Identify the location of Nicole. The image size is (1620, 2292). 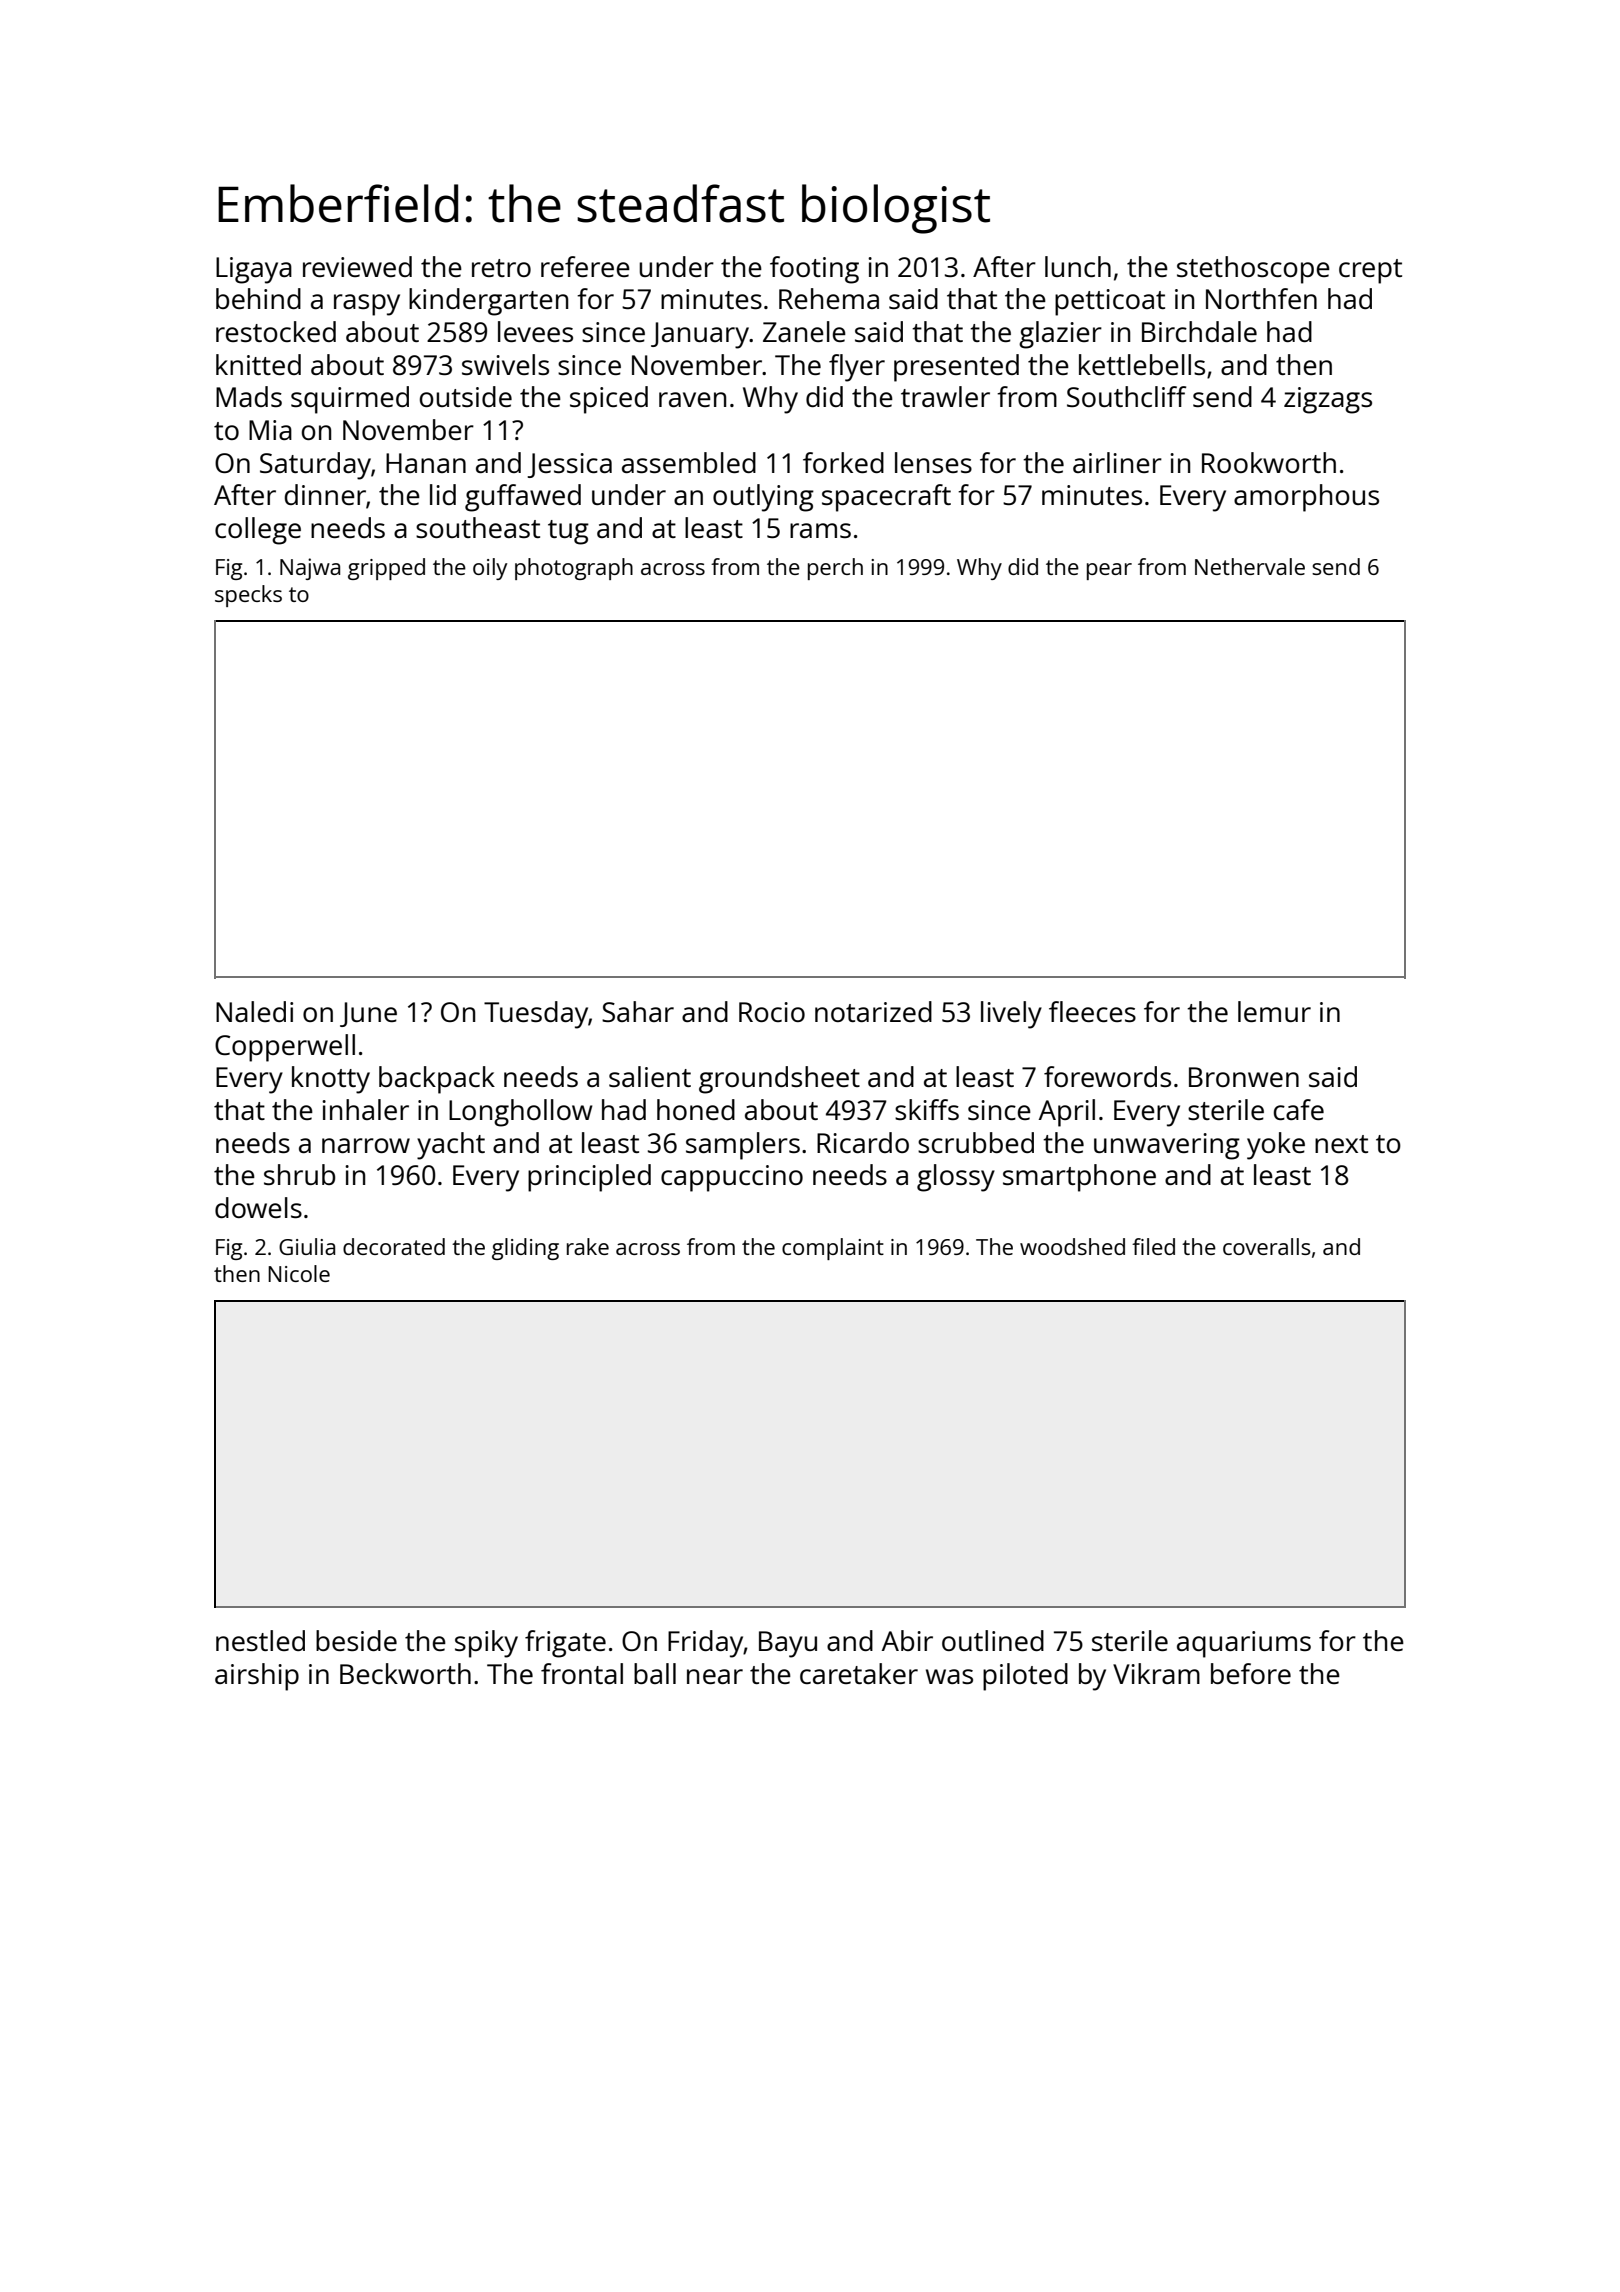
(299, 1273).
